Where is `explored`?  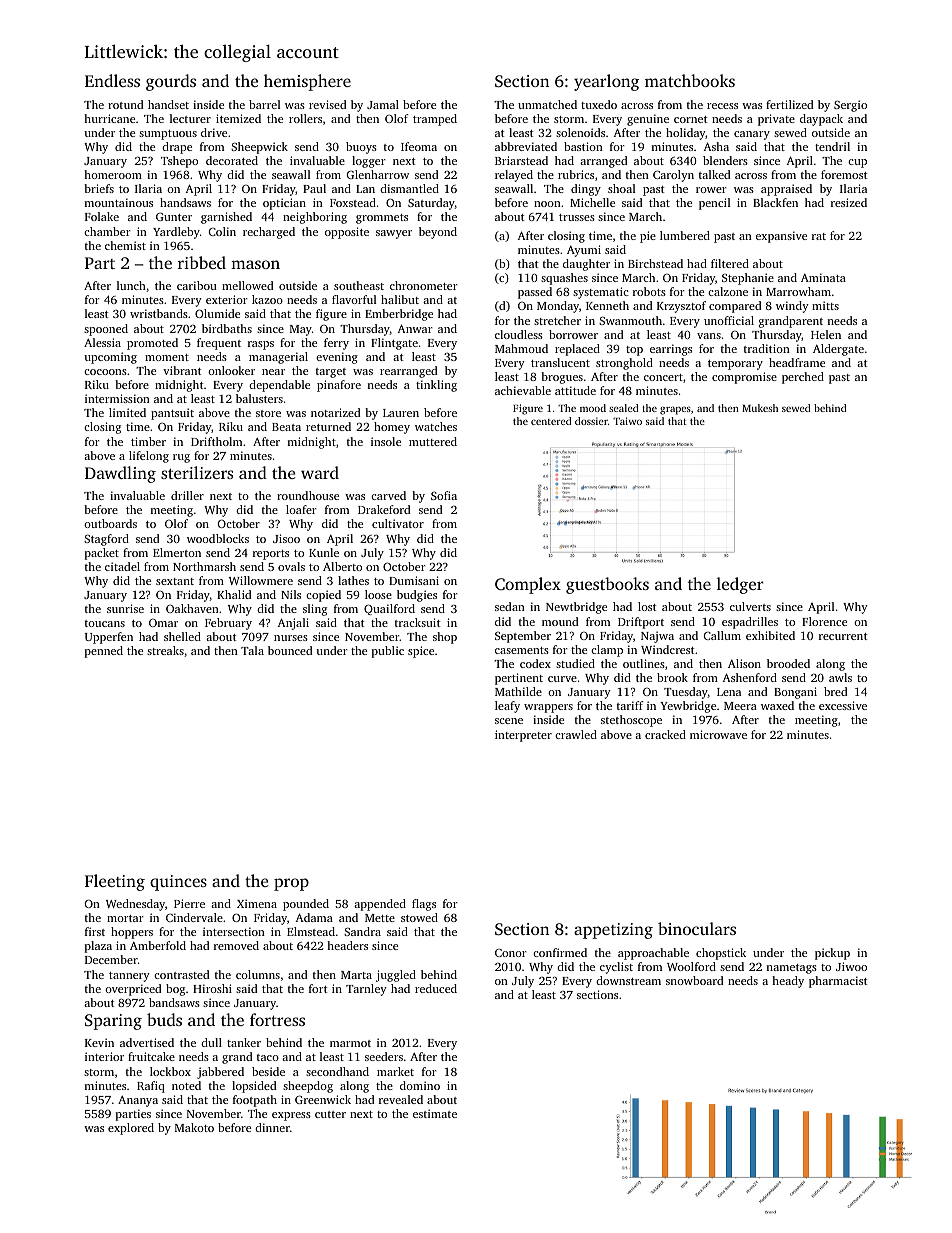
explored is located at coordinates (131, 1129).
